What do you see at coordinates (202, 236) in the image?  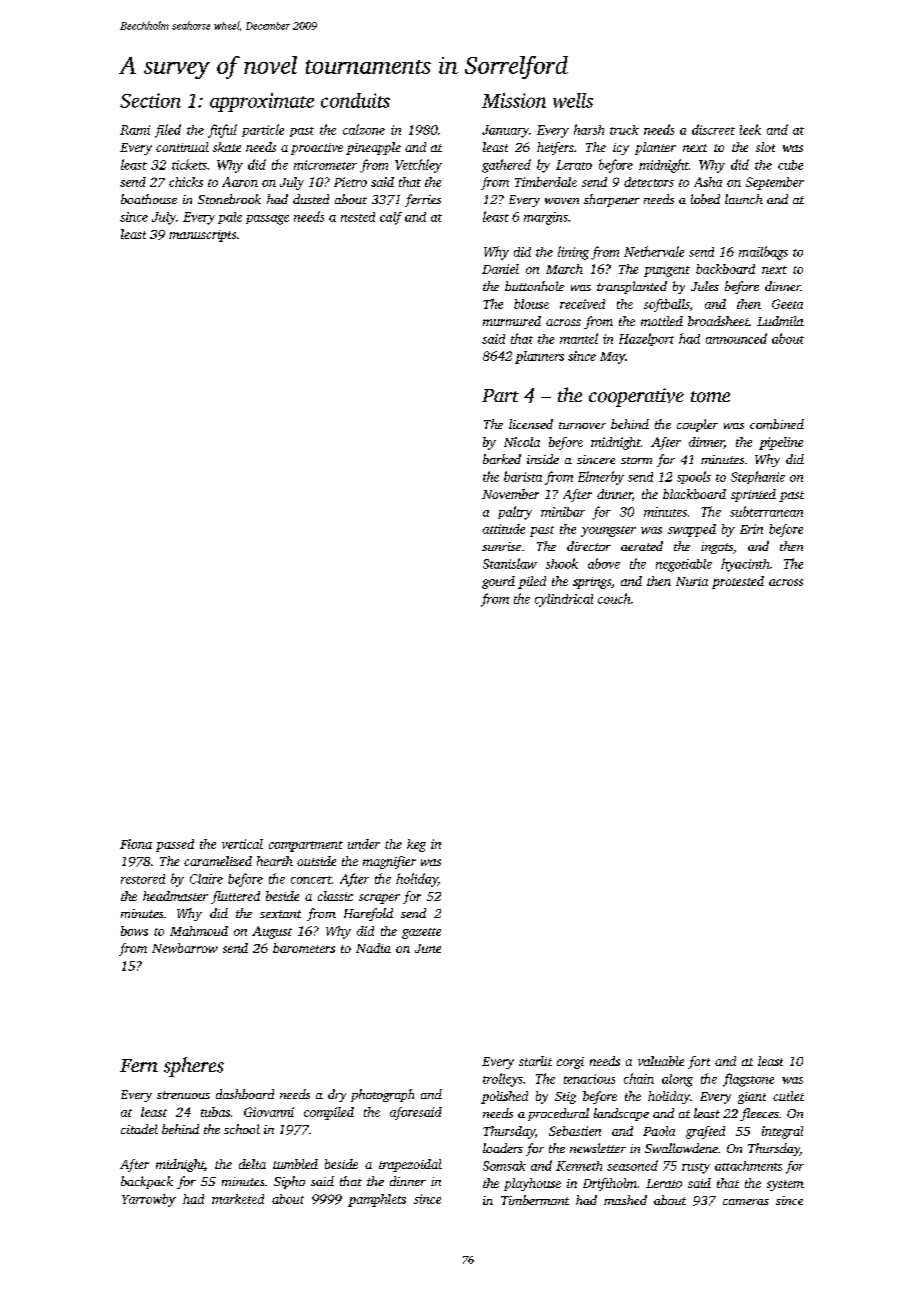 I see `manuscripts` at bounding box center [202, 236].
